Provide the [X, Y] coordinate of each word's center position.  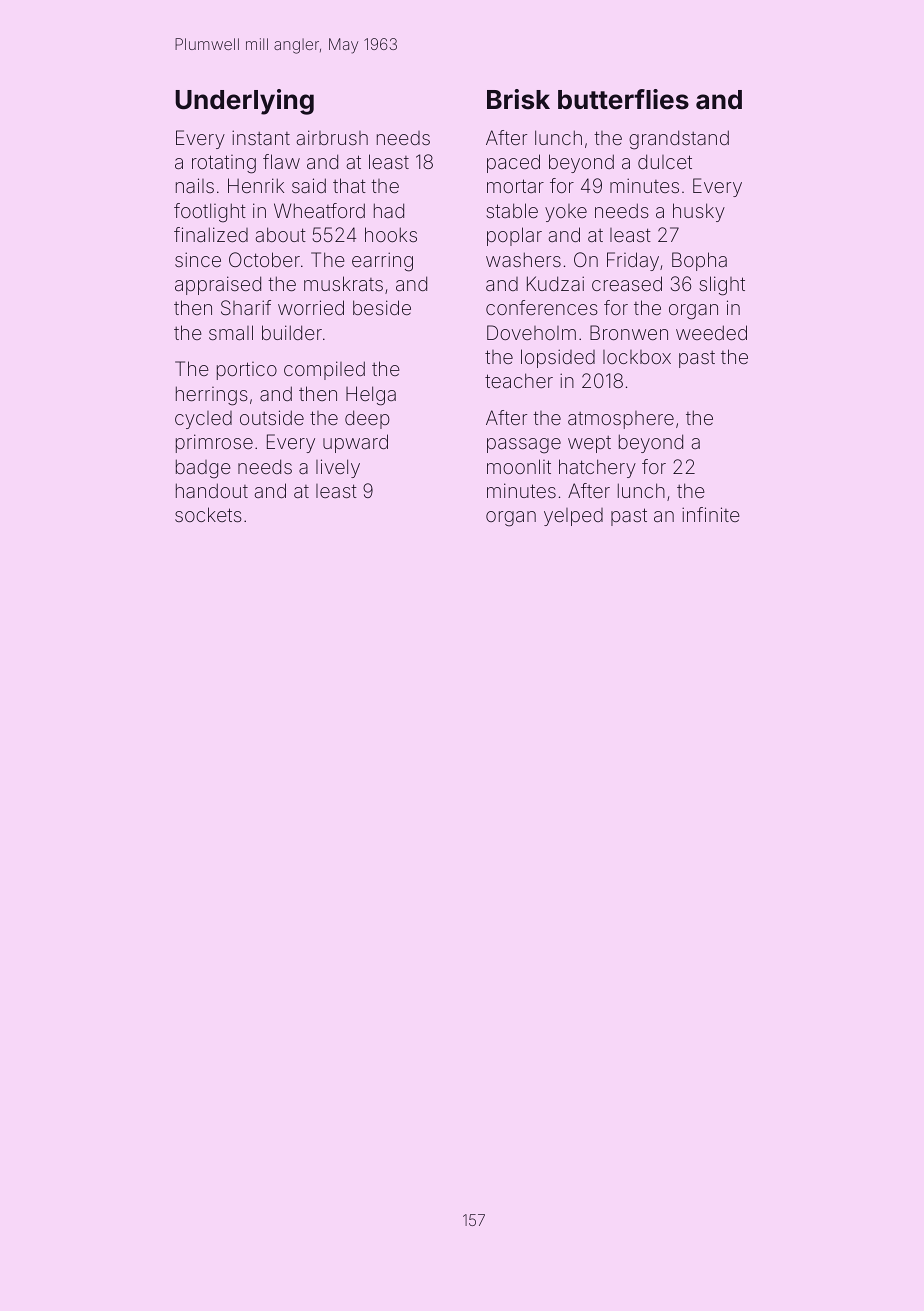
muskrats [343, 283]
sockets [208, 514]
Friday [633, 261]
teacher [519, 380]
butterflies [623, 99]
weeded [711, 332]
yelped [573, 517]
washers [523, 259]
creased [627, 283]
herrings [212, 396]
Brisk [518, 99]
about [281, 234]
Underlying [244, 102]
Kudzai [555, 283]
